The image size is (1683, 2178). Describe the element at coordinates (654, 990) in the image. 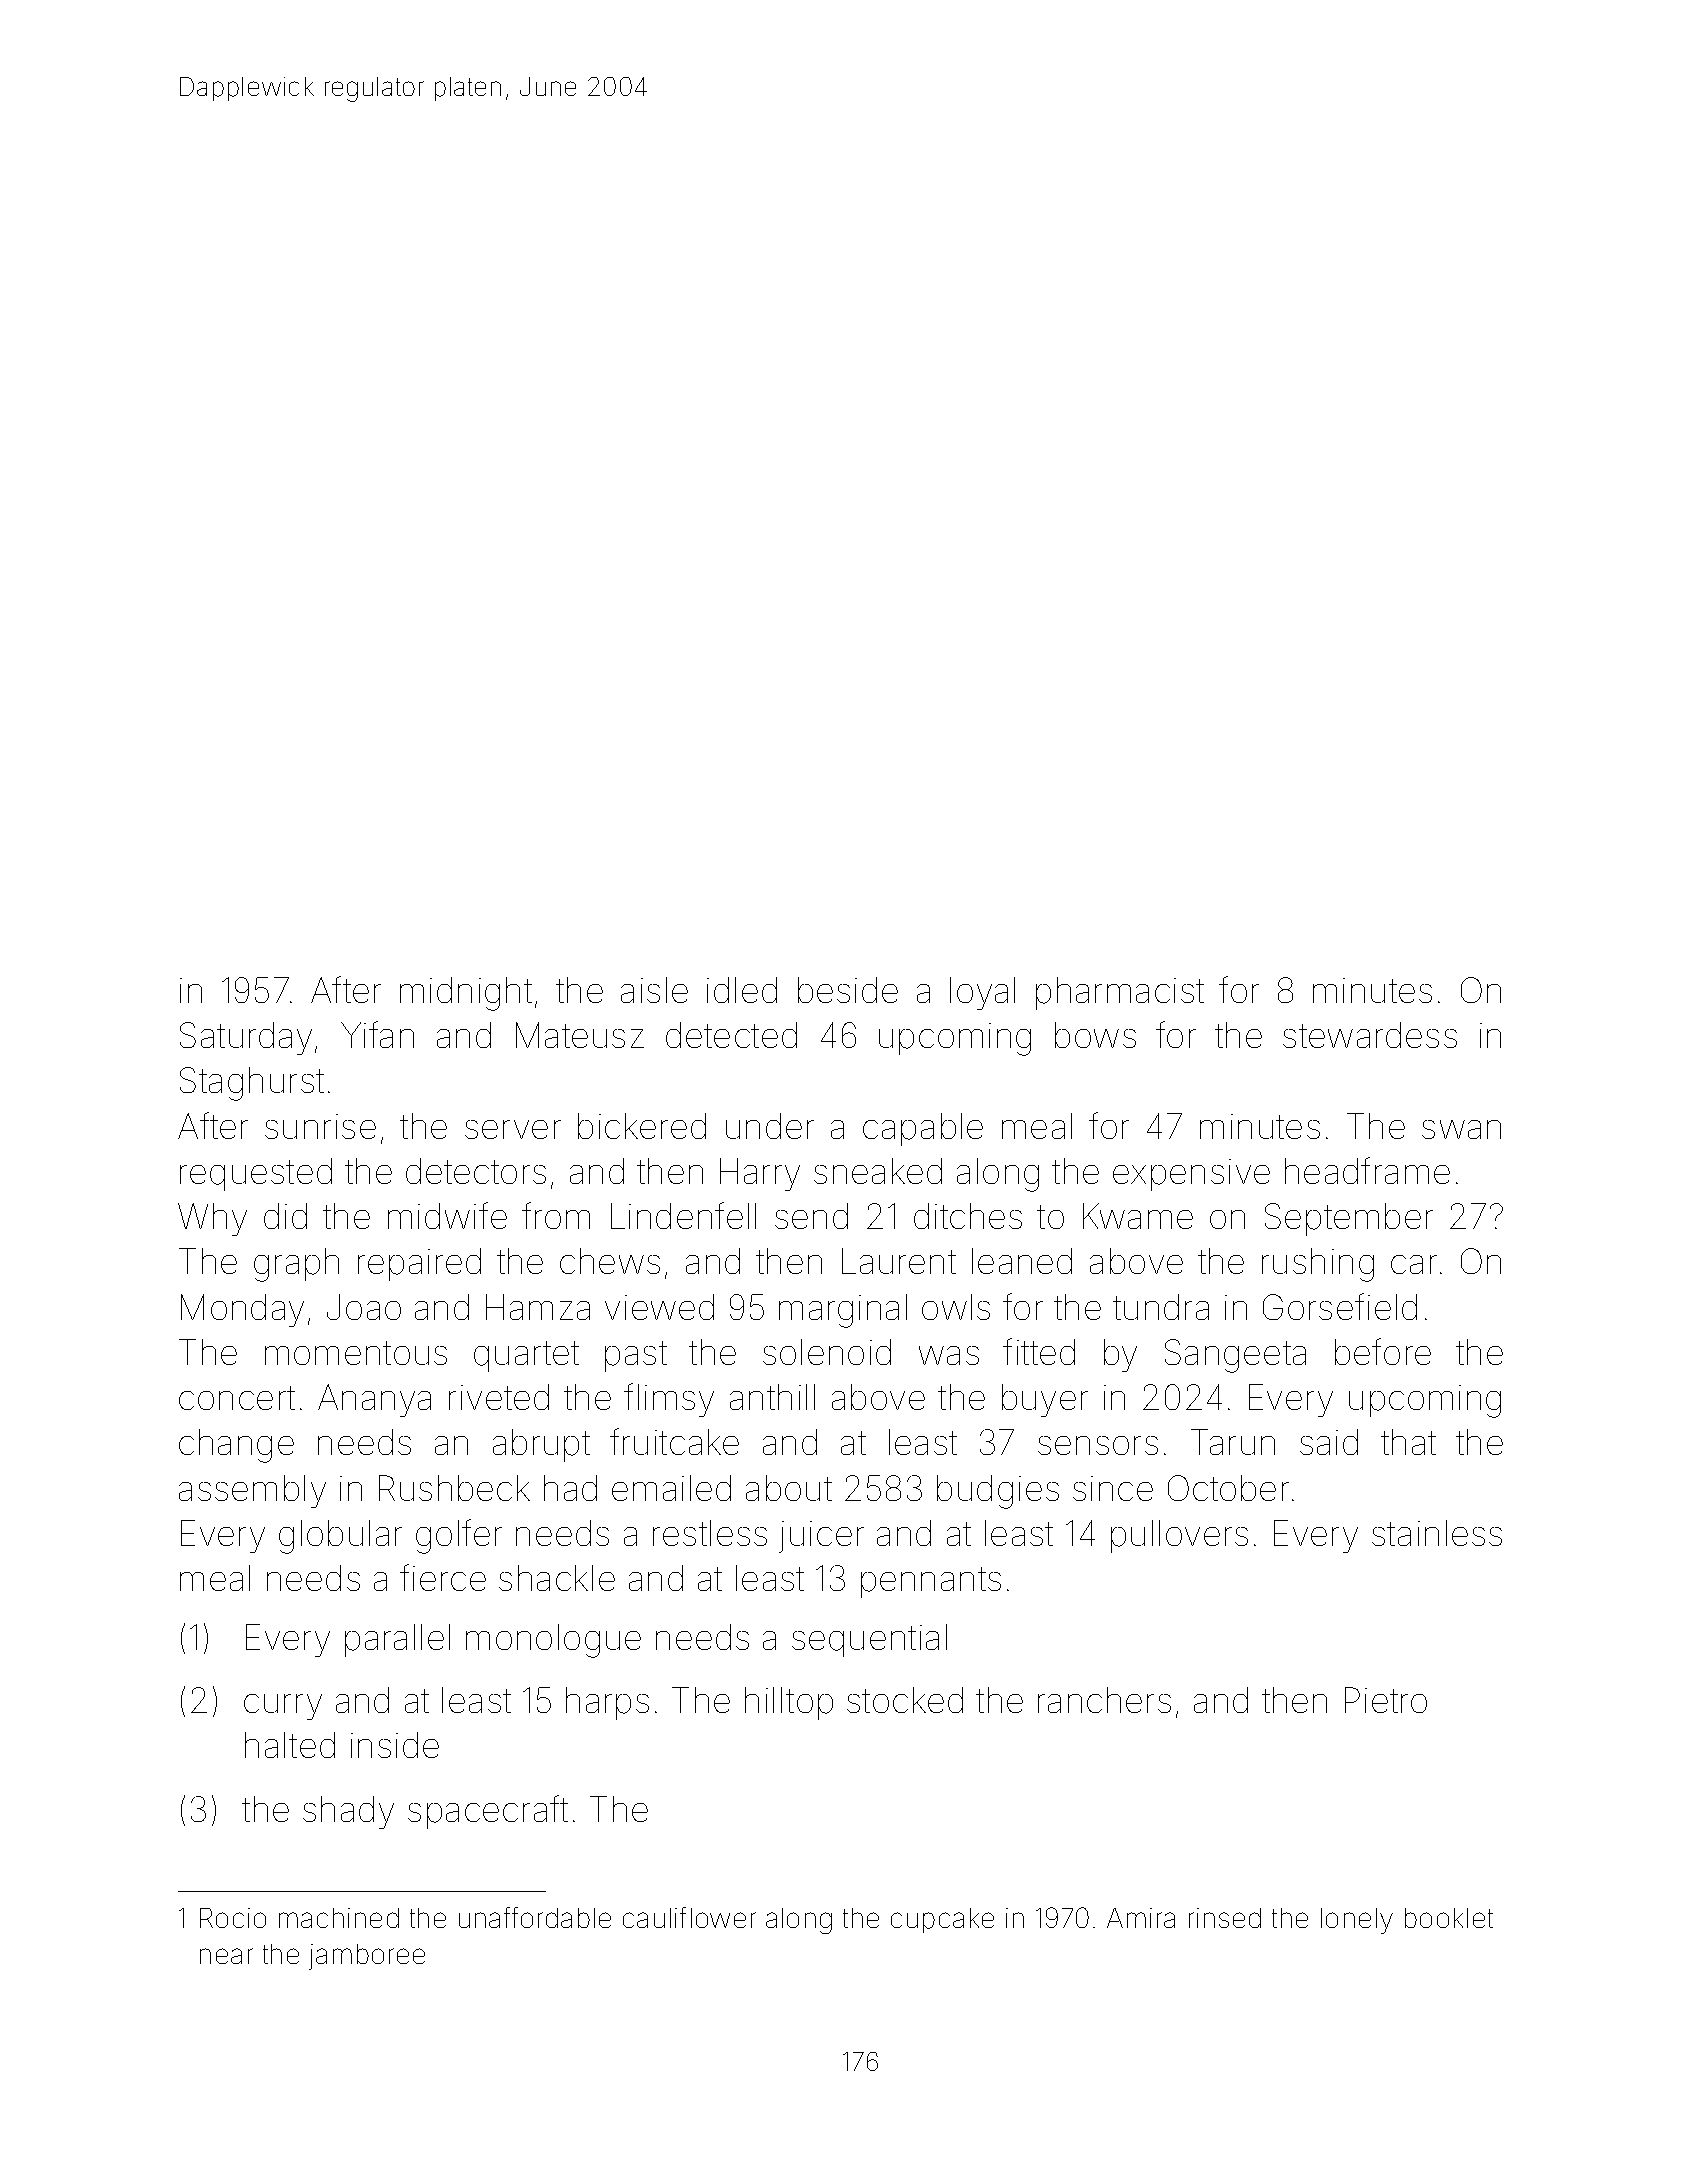

I see `aisle` at that location.
